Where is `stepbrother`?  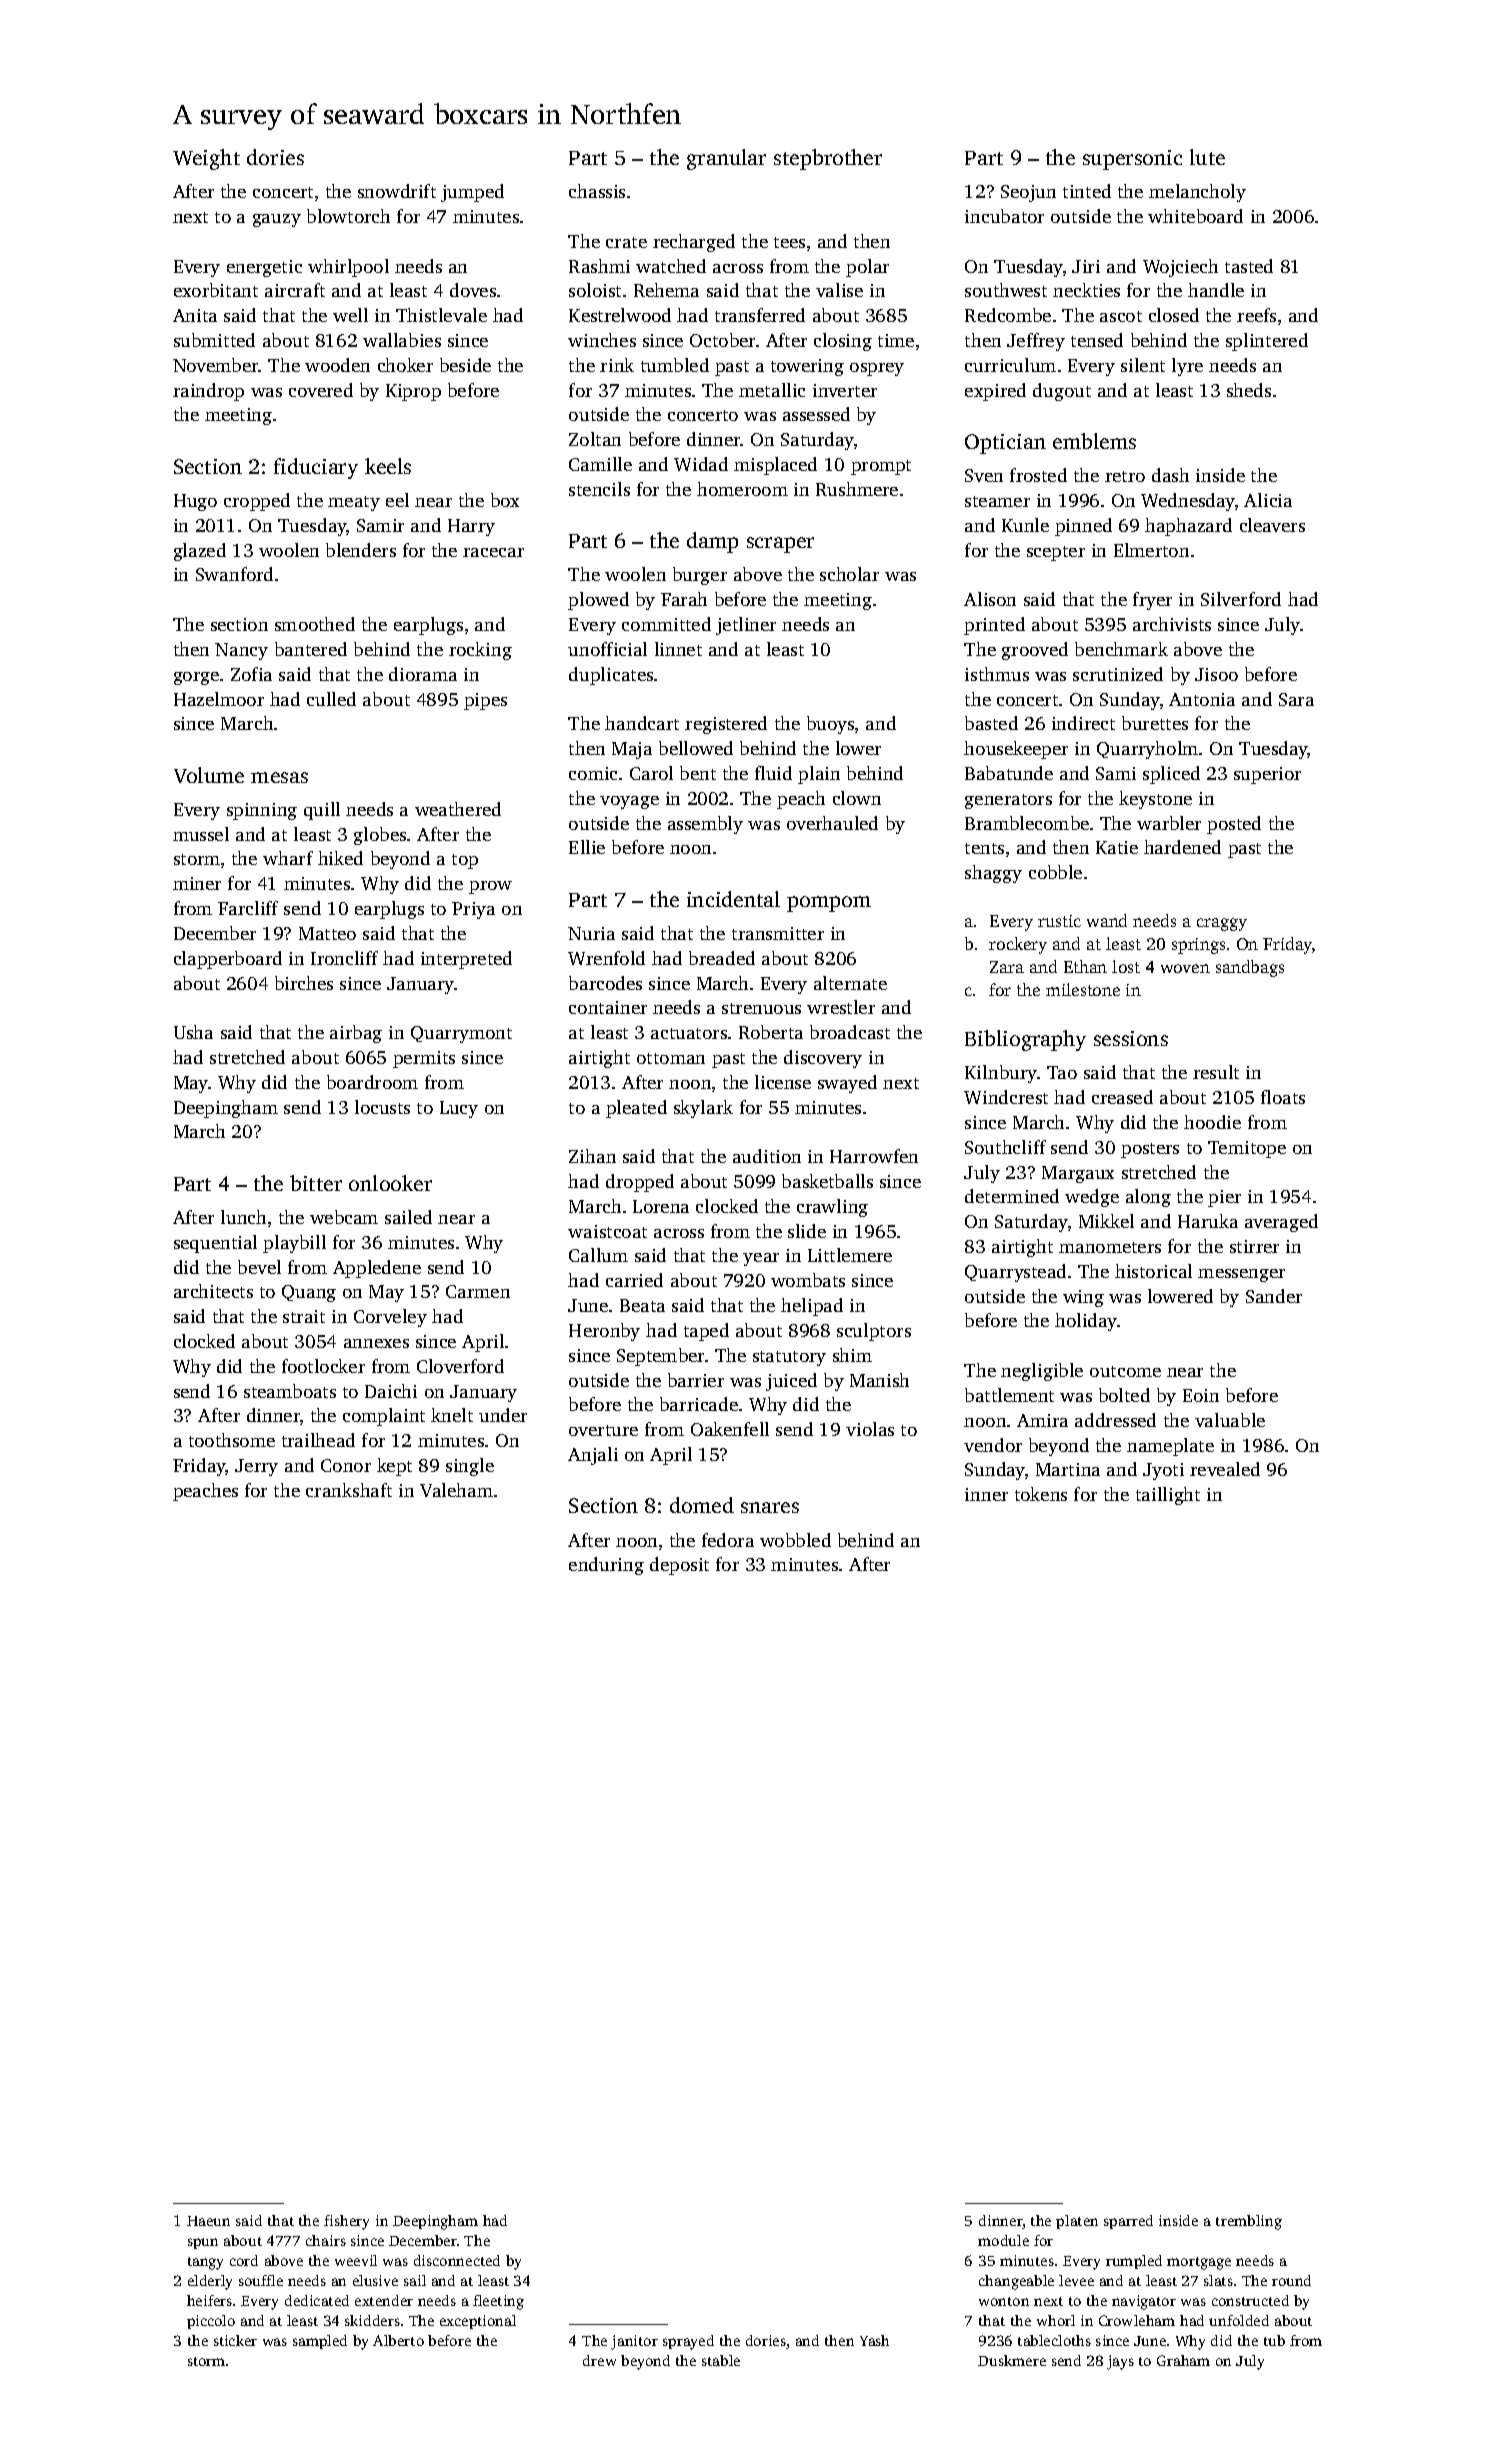 stepbrother is located at coordinates (828, 159).
